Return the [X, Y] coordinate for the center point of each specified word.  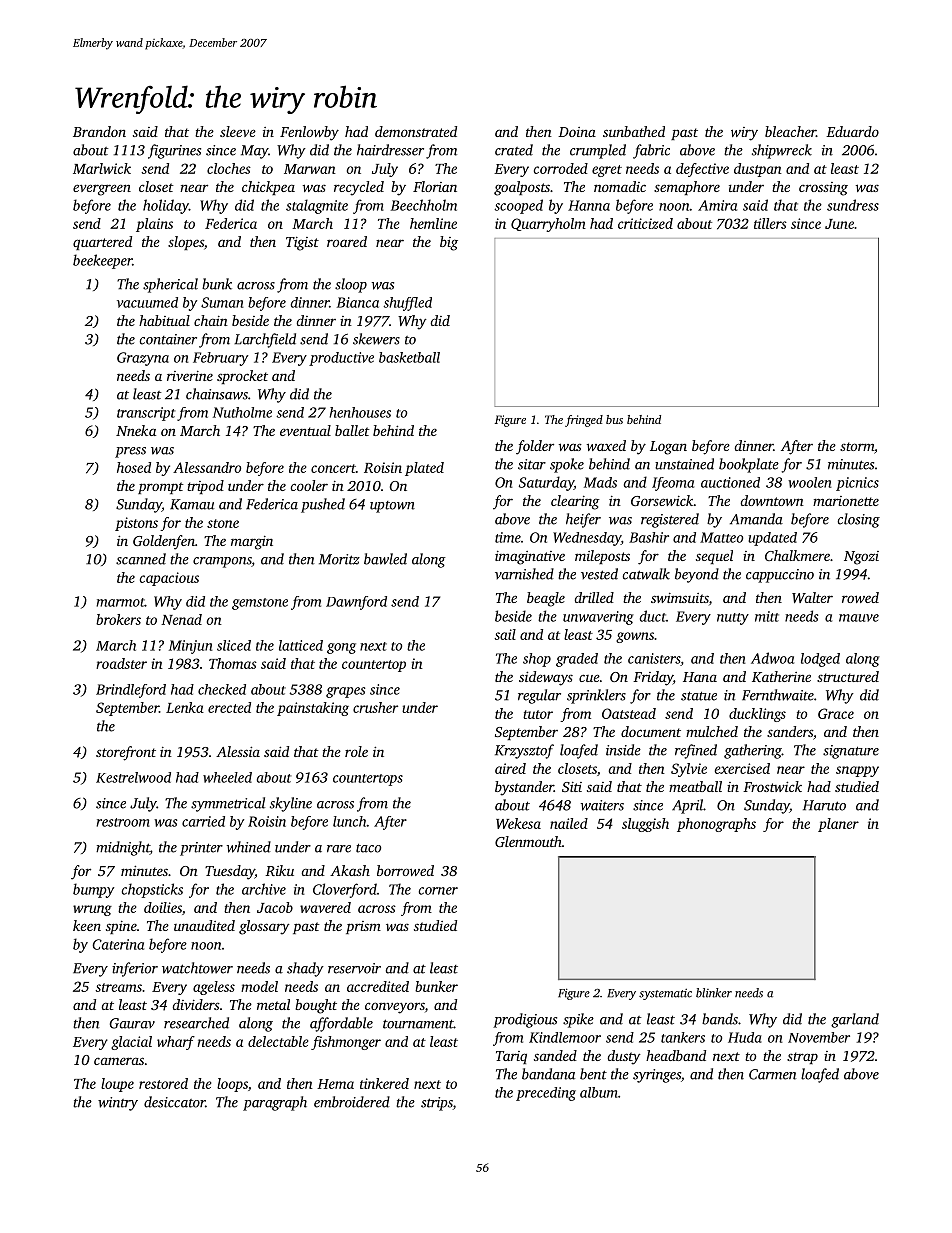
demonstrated [416, 131]
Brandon [99, 131]
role [356, 751]
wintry [118, 1104]
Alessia [238, 751]
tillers [770, 223]
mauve [859, 618]
